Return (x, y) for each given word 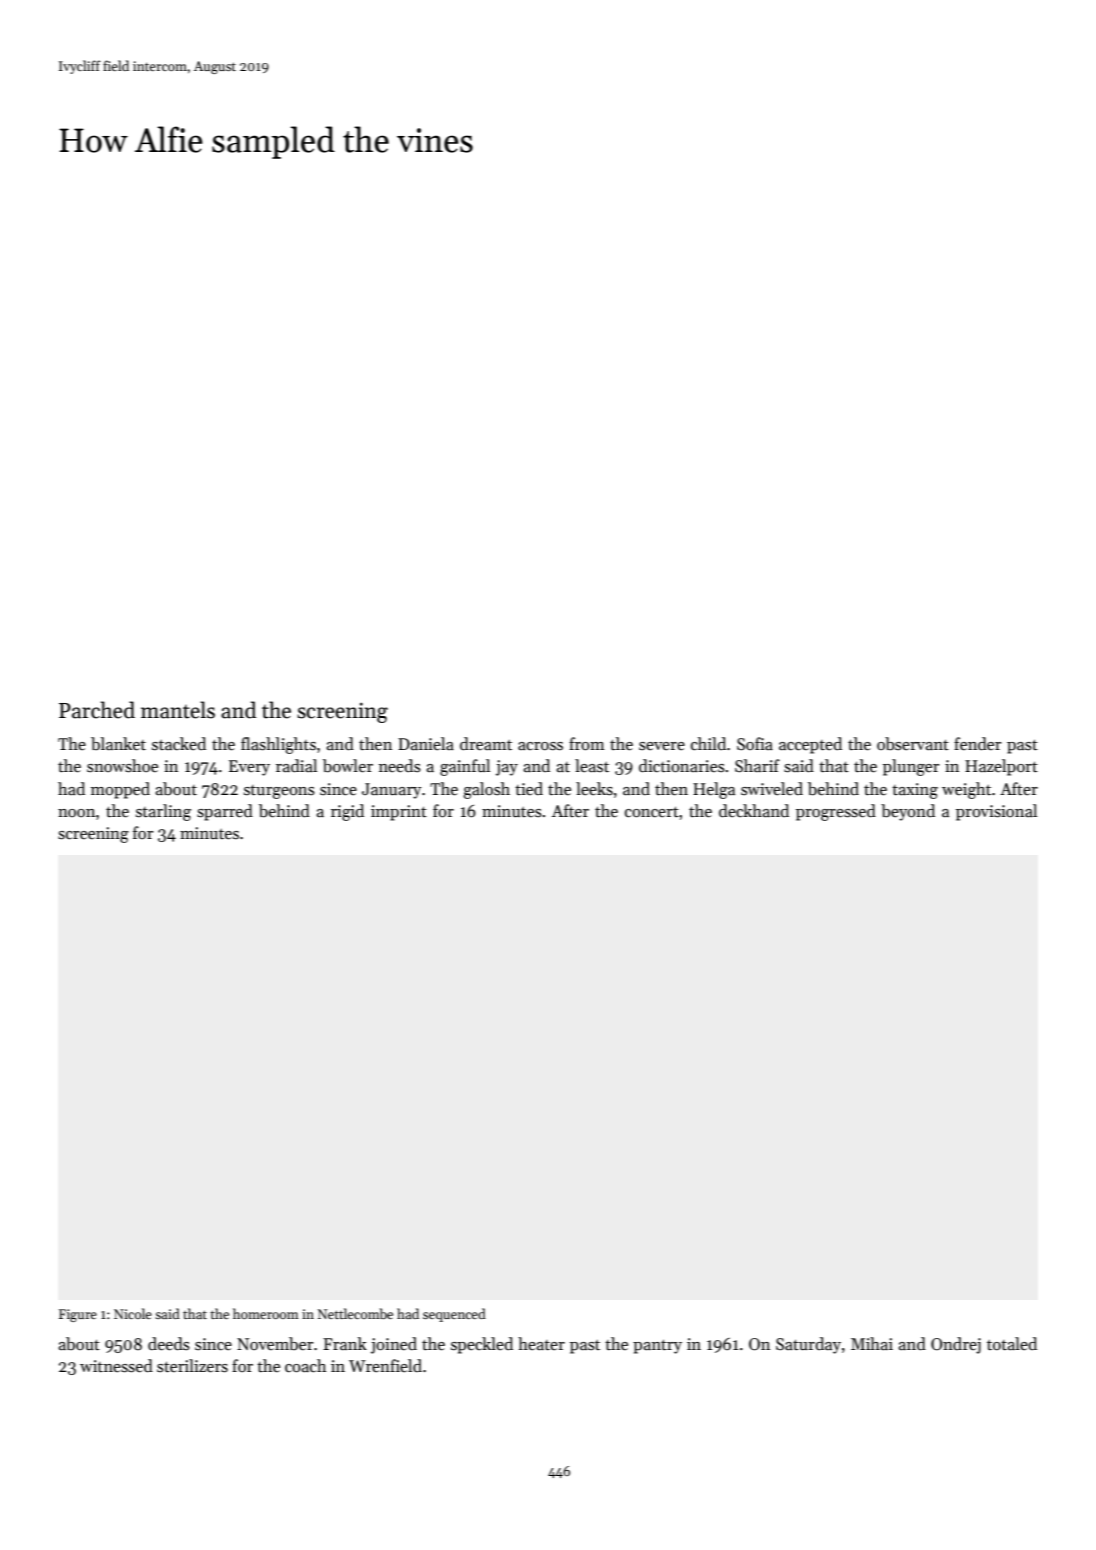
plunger (911, 767)
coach (305, 1366)
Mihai (872, 1344)
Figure (78, 1315)
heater (541, 1344)
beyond (908, 812)
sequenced (454, 1315)
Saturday (808, 1345)
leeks (594, 789)
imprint (399, 813)
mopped (120, 790)
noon (76, 813)
